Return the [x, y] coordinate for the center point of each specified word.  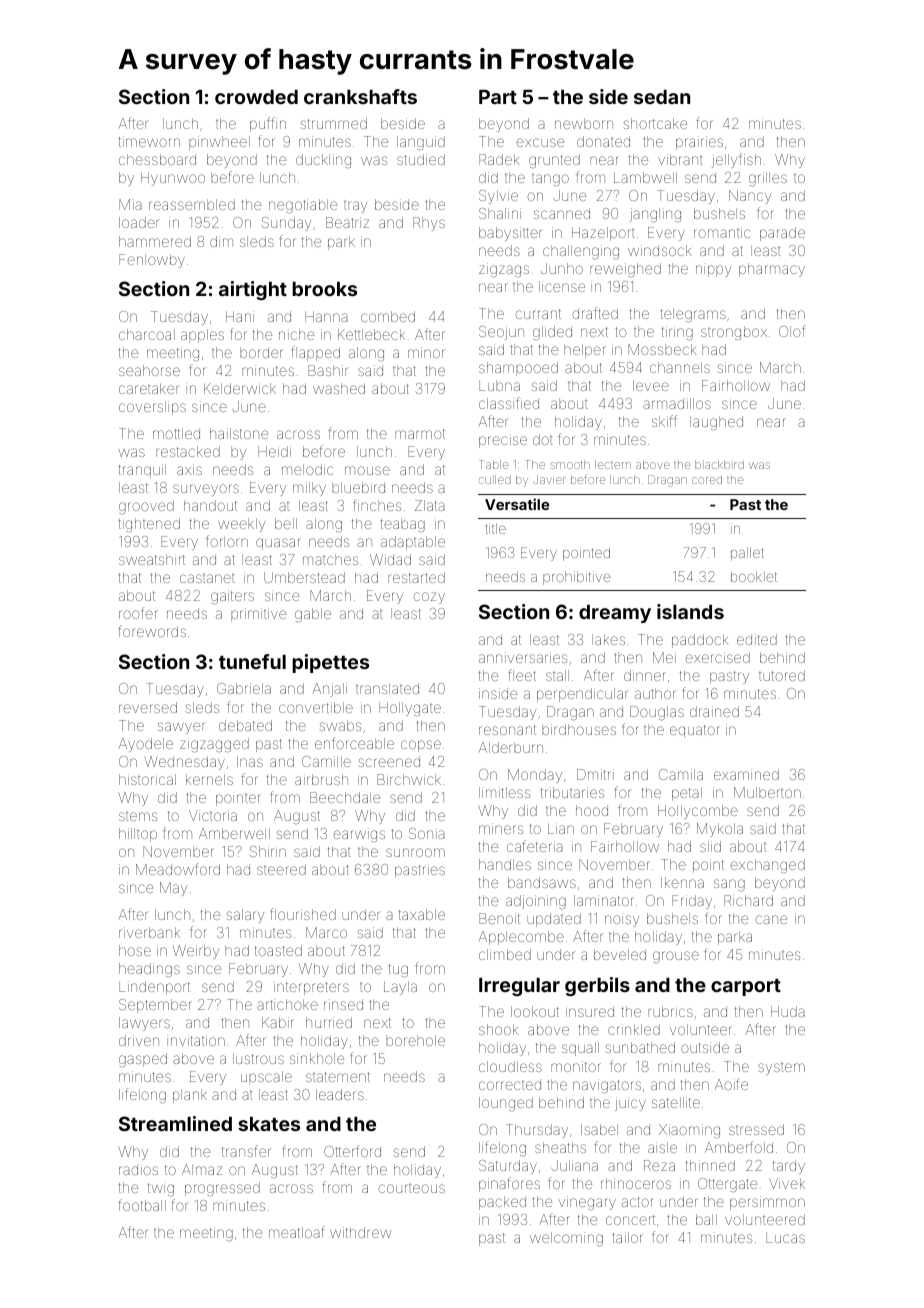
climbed [505, 954]
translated [387, 688]
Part [498, 97]
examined [746, 774]
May [173, 889]
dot [542, 439]
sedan [662, 97]
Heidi [274, 451]
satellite [676, 1102]
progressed [222, 1189]
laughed [716, 423]
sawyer [182, 728]
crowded [256, 97]
